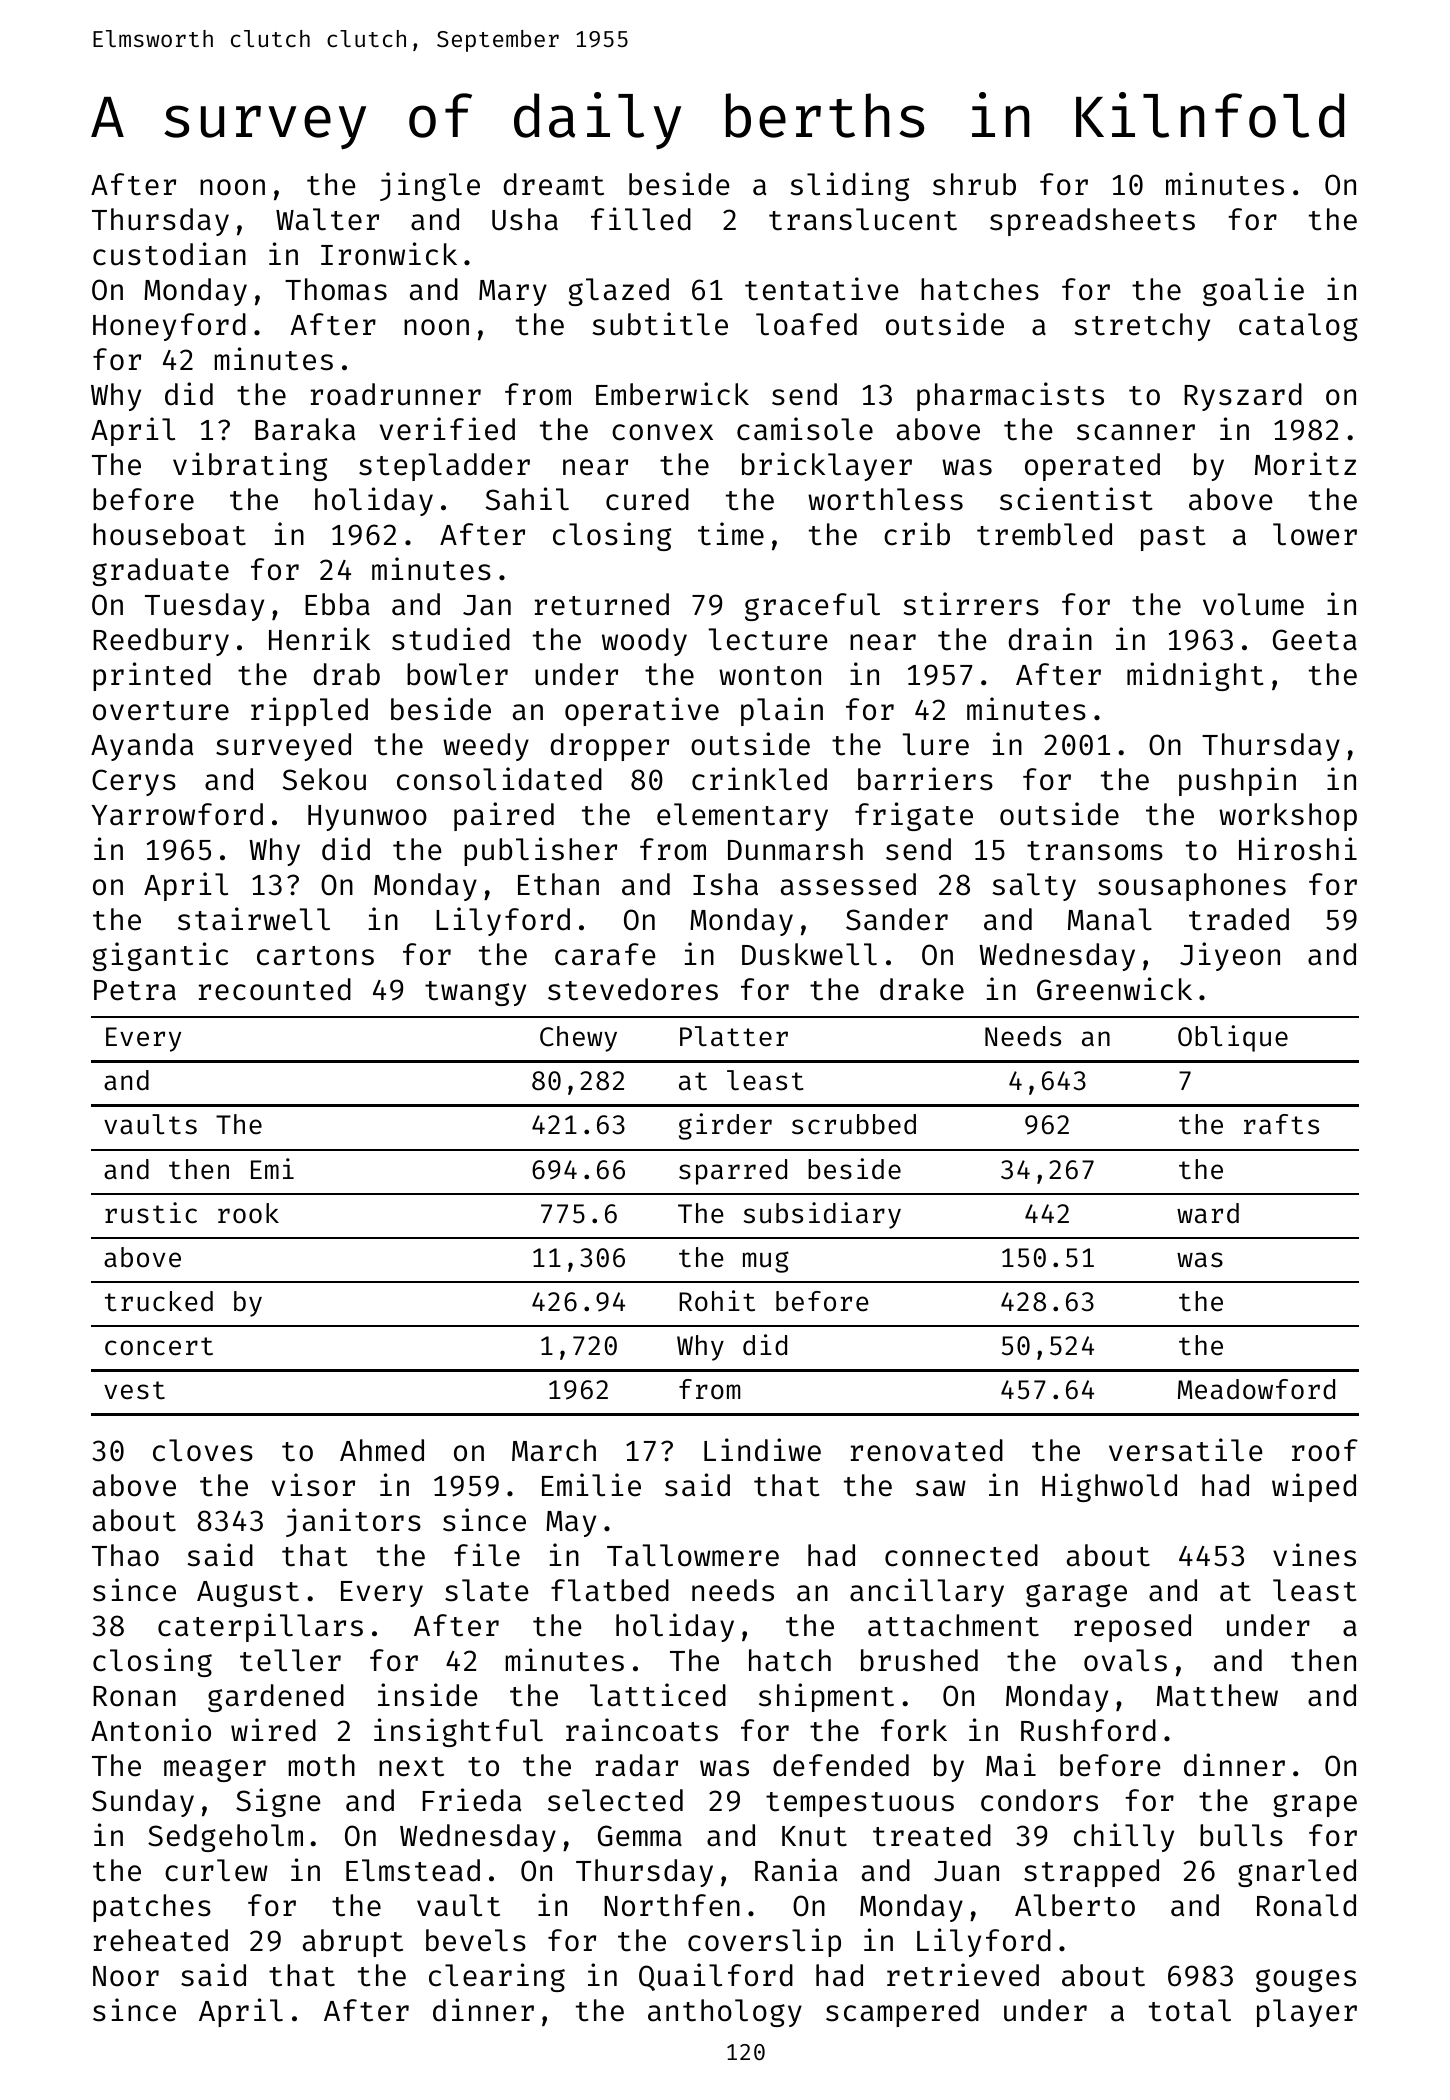 The width and height of the screenshot is (1450, 2100). Describe the element at coordinates (641, 219) in the screenshot. I see `filled` at that location.
